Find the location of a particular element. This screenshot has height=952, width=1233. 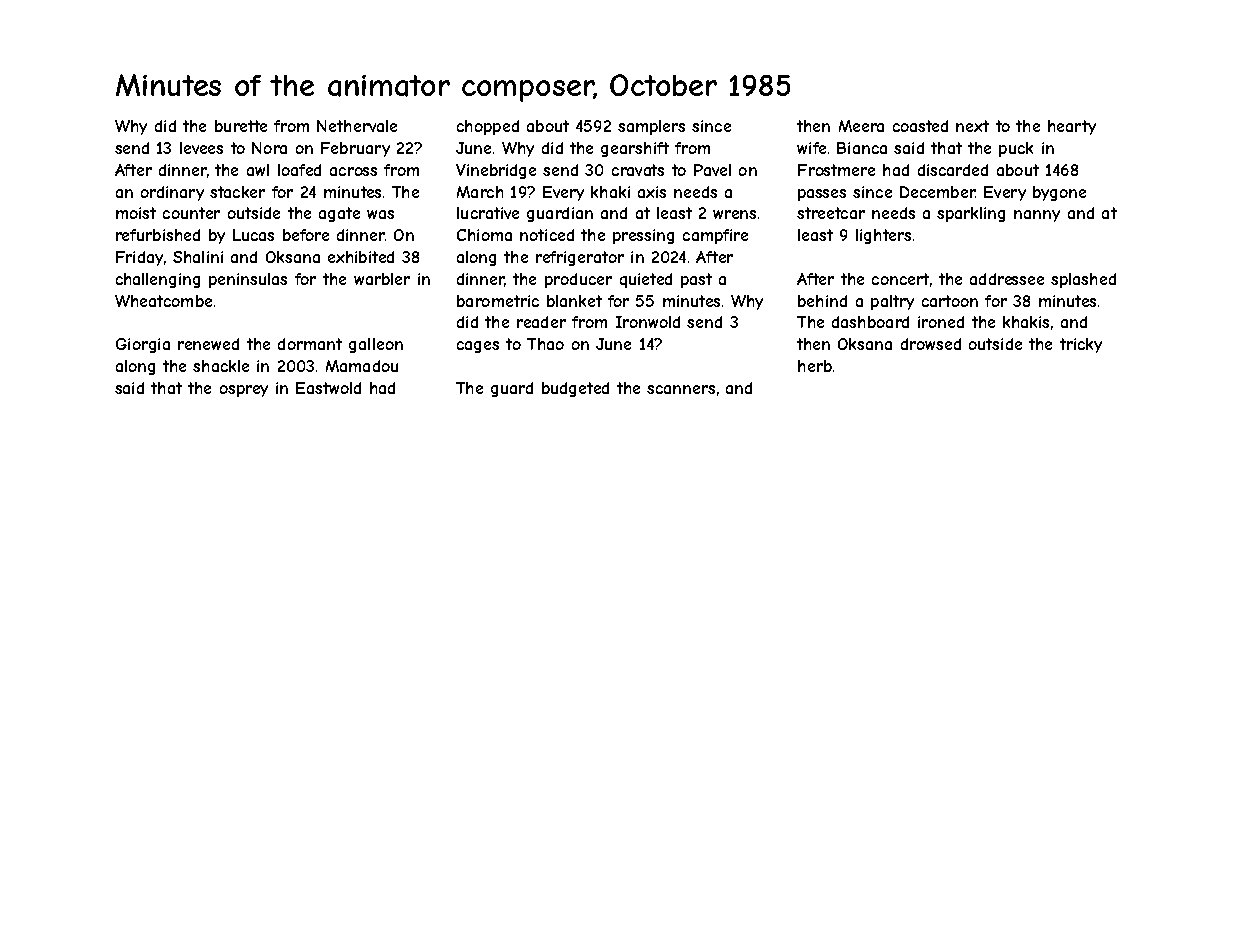

budgeted is located at coordinates (575, 389).
